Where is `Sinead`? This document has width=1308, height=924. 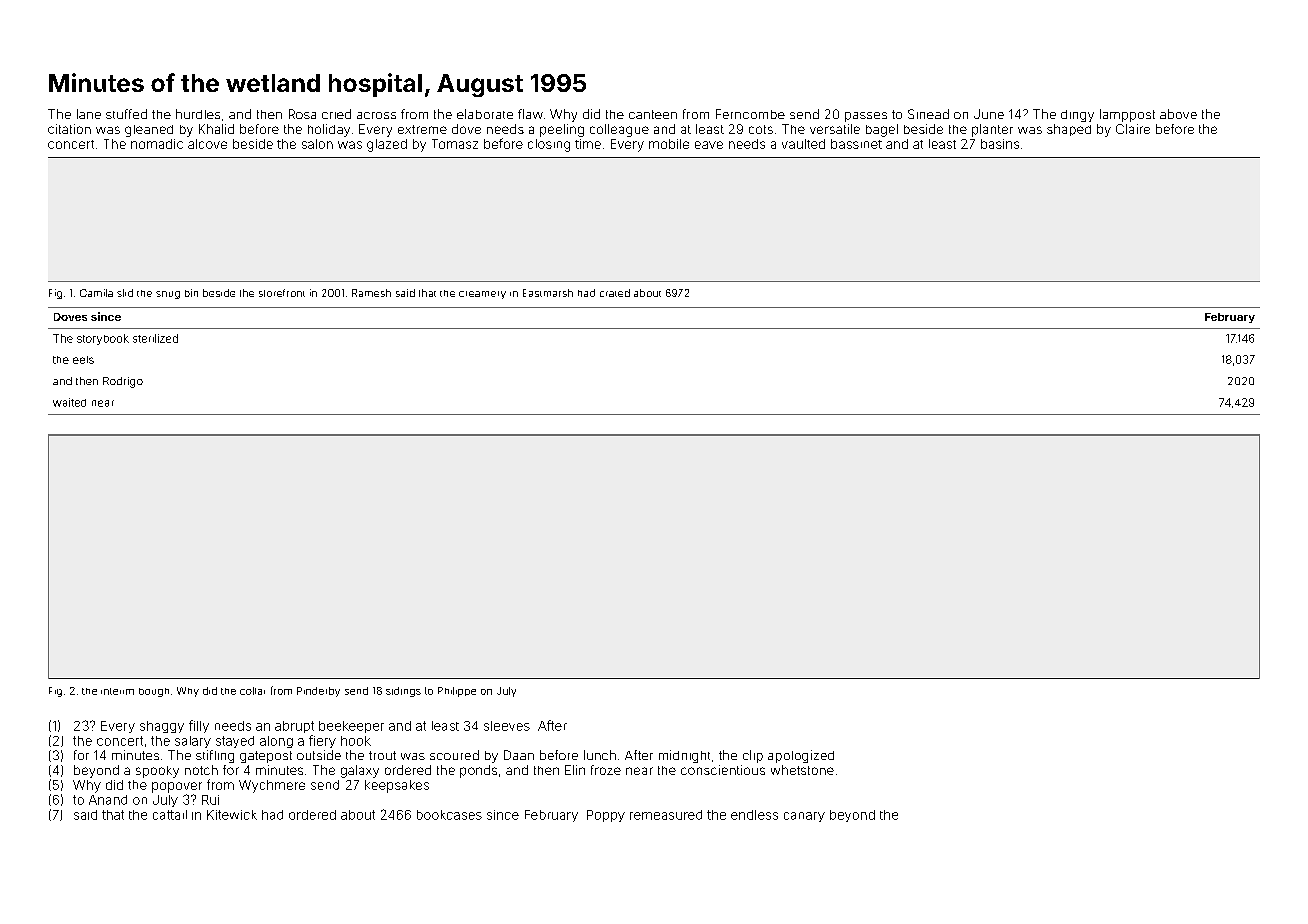 Sinead is located at coordinates (928, 114).
